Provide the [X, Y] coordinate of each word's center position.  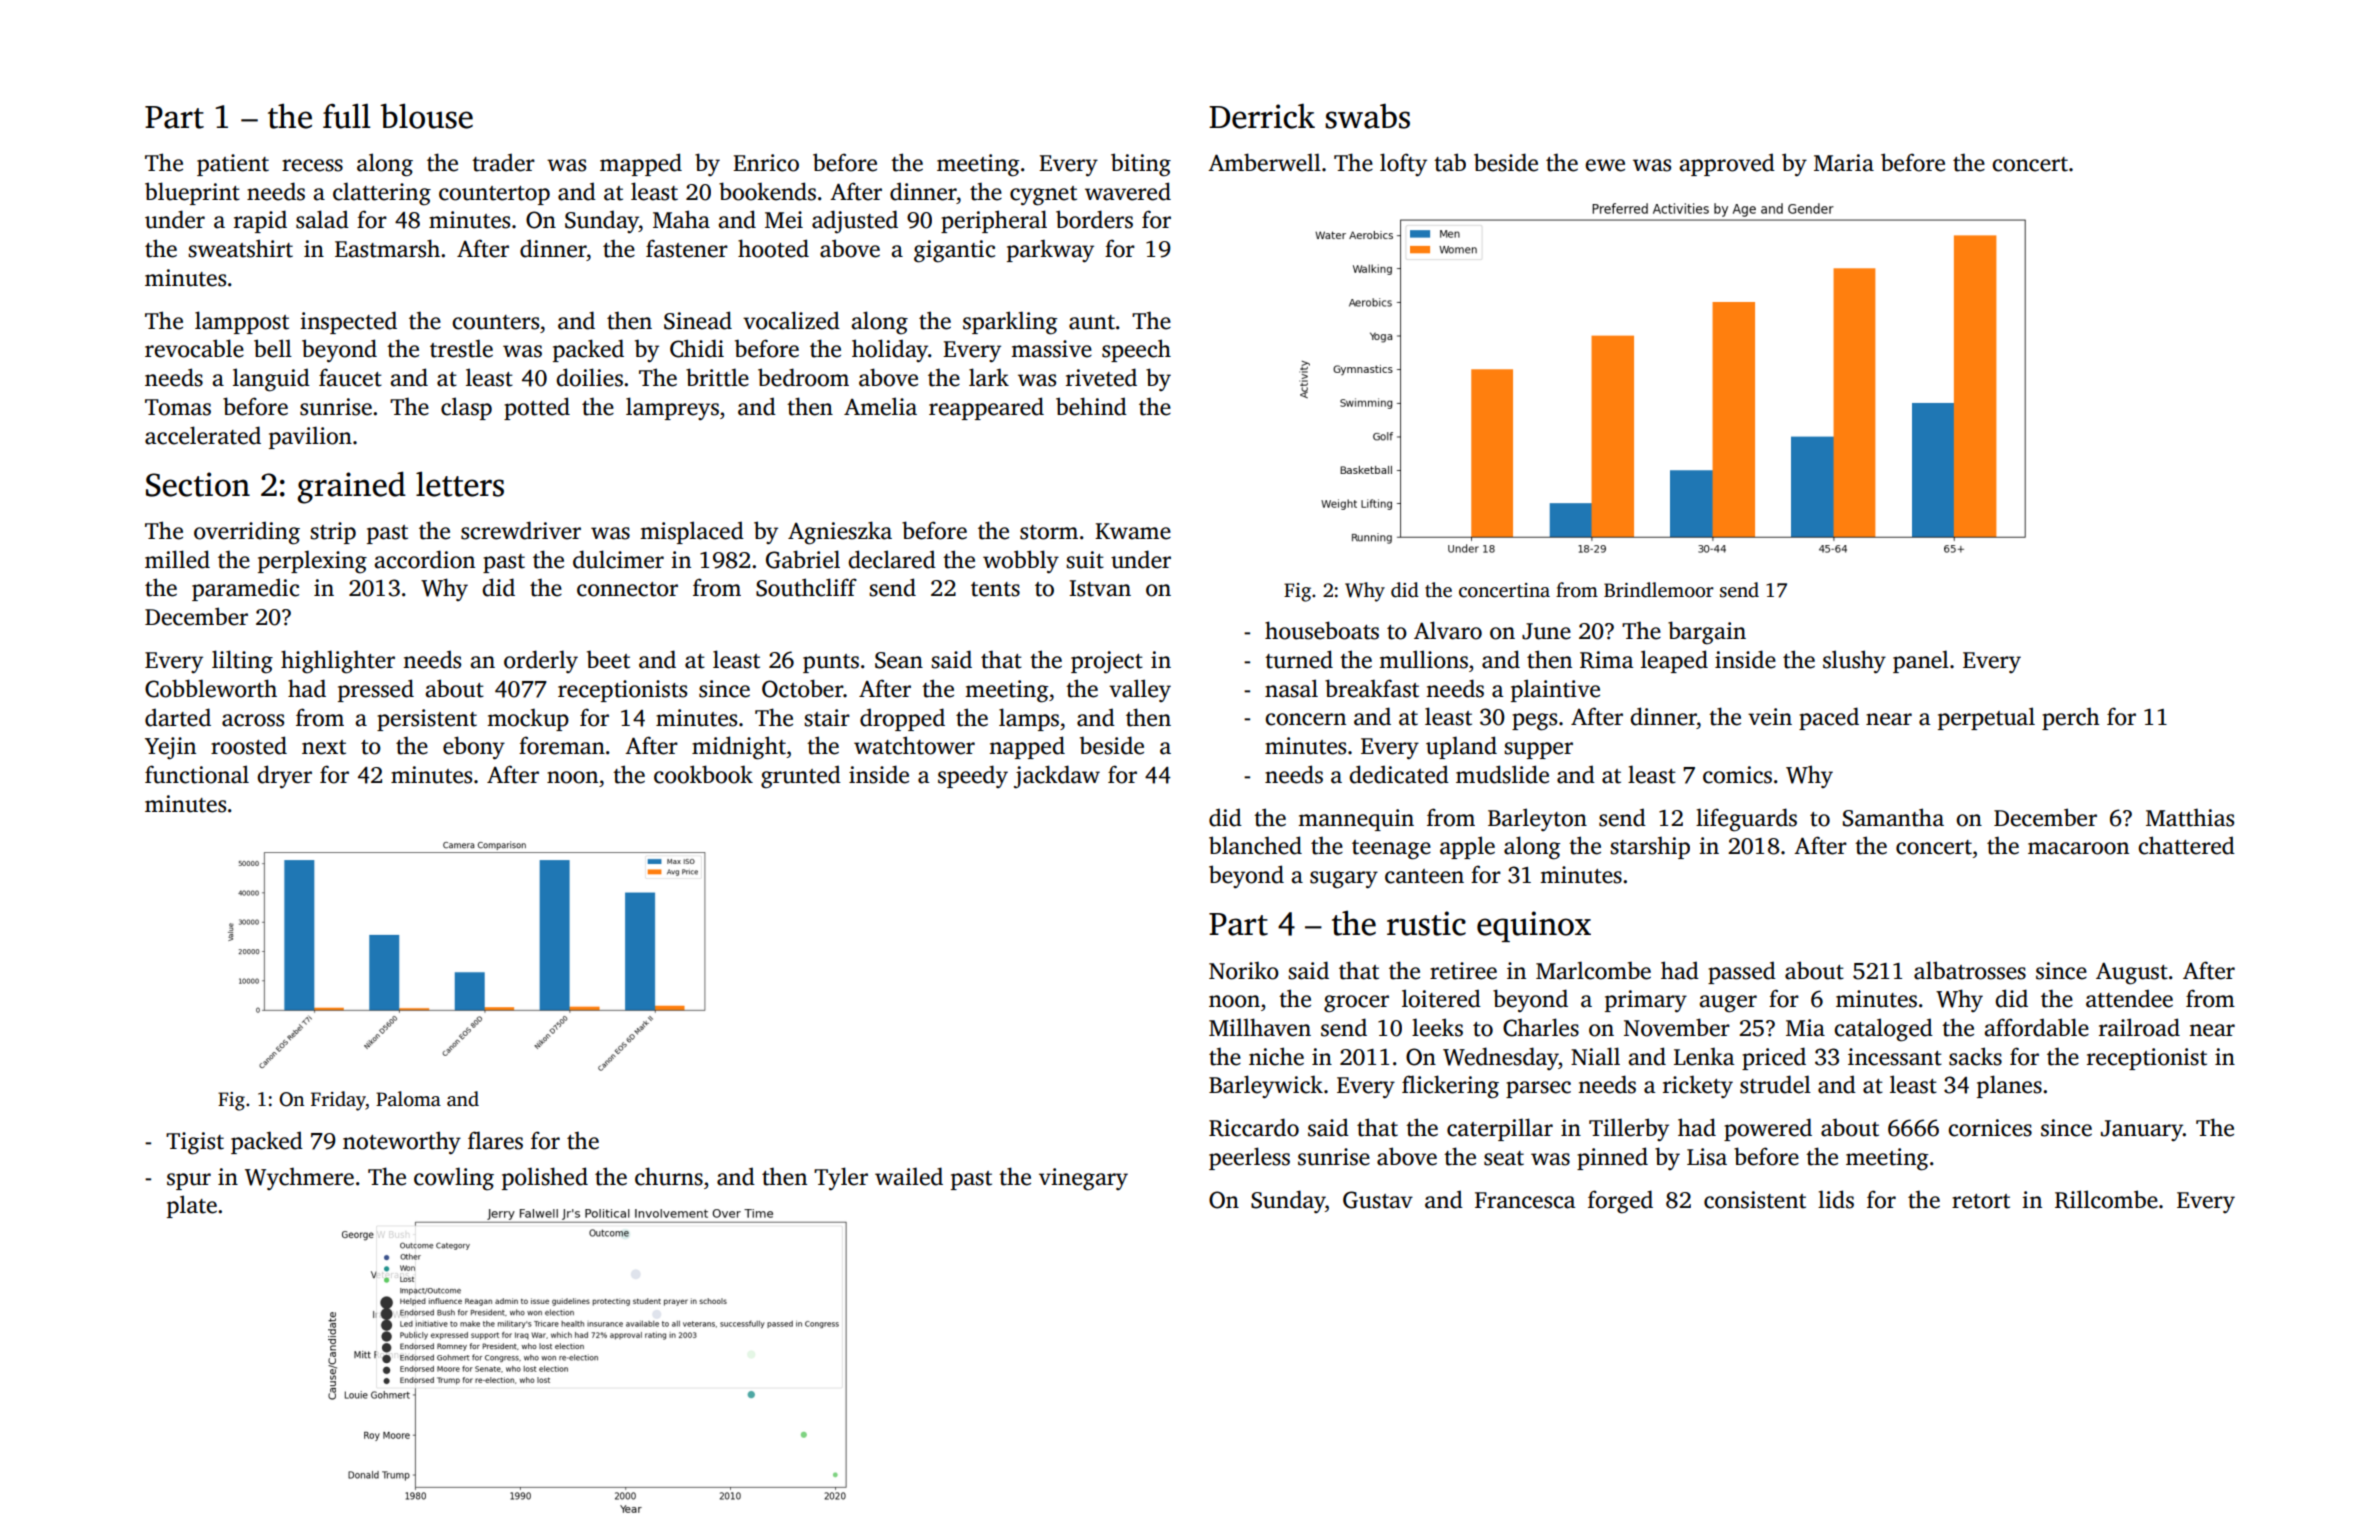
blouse [426, 116]
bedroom [803, 377]
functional [197, 774]
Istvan [1100, 588]
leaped [1674, 661]
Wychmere [299, 1178]
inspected [348, 322]
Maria [1844, 163]
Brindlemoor [1659, 590]
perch [2071, 718]
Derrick [1262, 116]
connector [627, 589]
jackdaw [1057, 777]
